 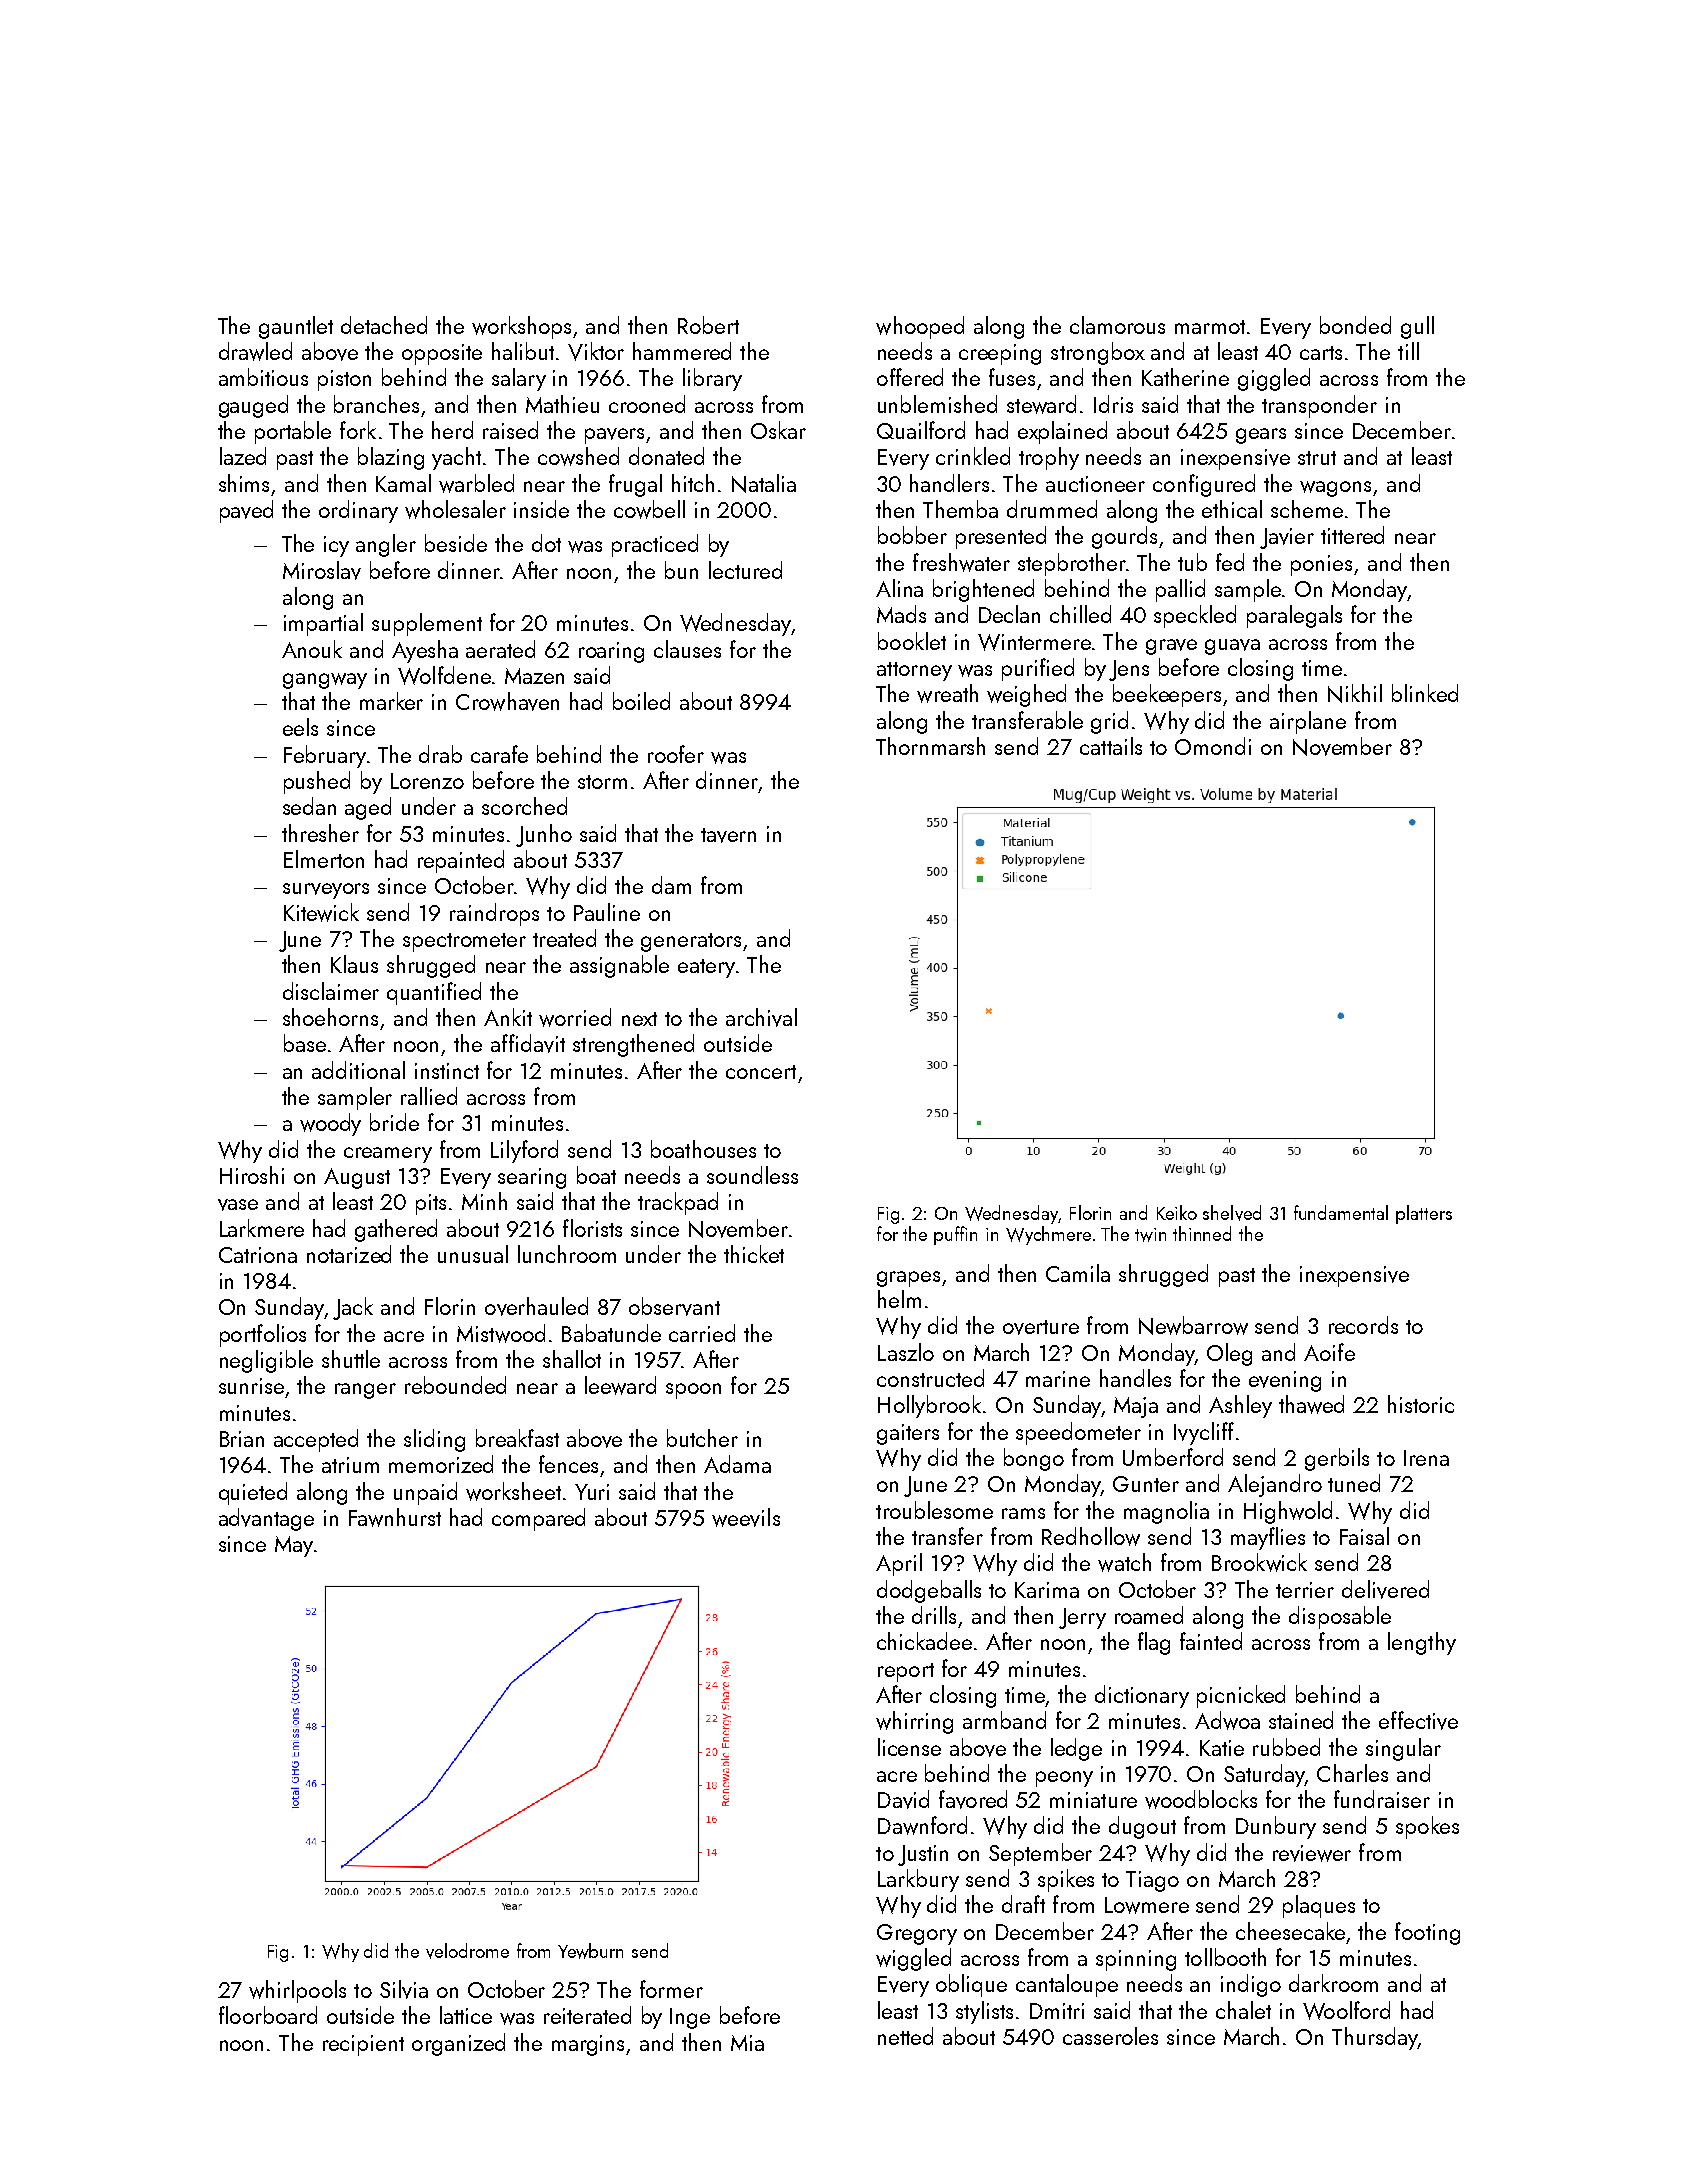 I want to click on Robert, so click(x=708, y=325).
